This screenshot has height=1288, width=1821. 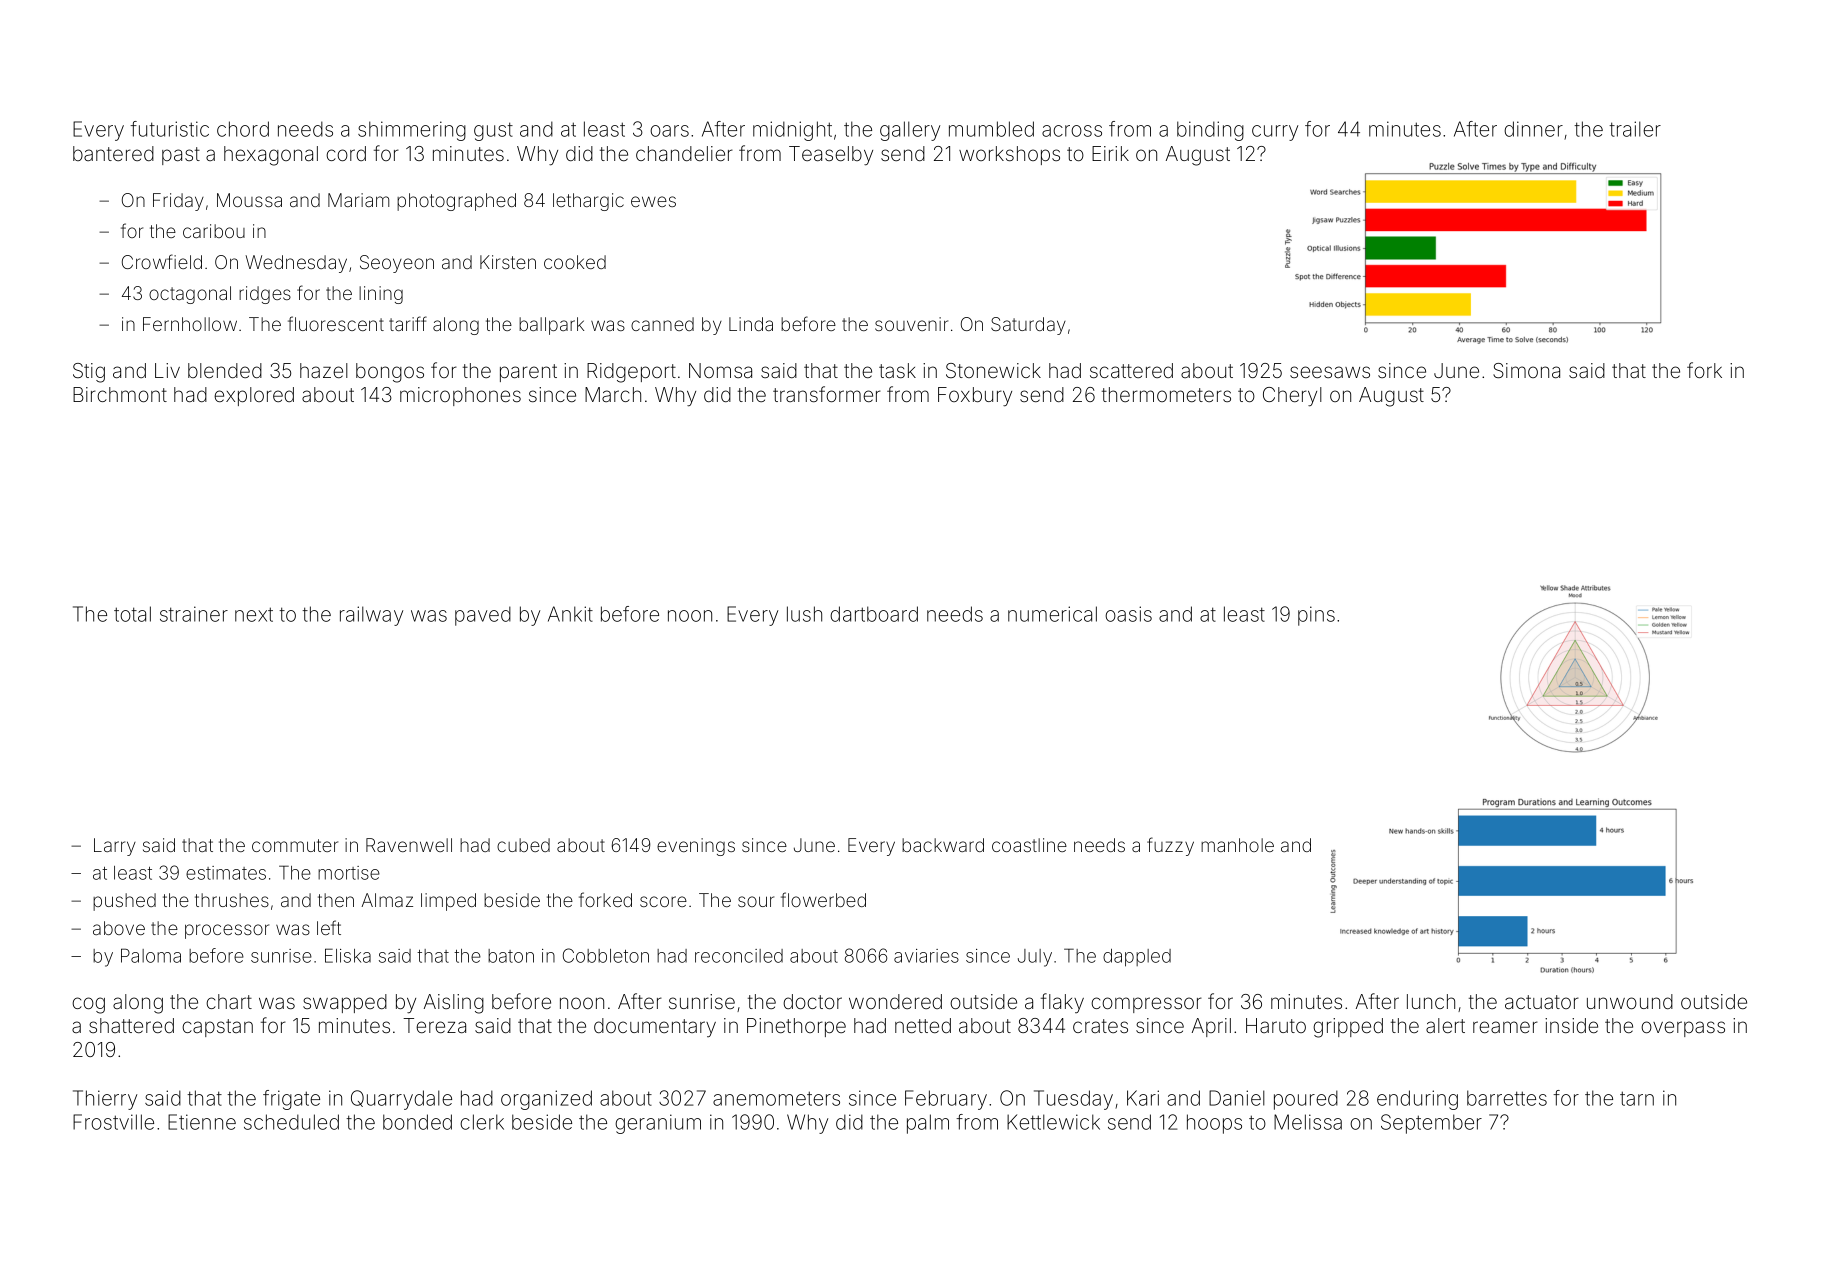 What do you see at coordinates (804, 614) in the screenshot?
I see `lush` at bounding box center [804, 614].
